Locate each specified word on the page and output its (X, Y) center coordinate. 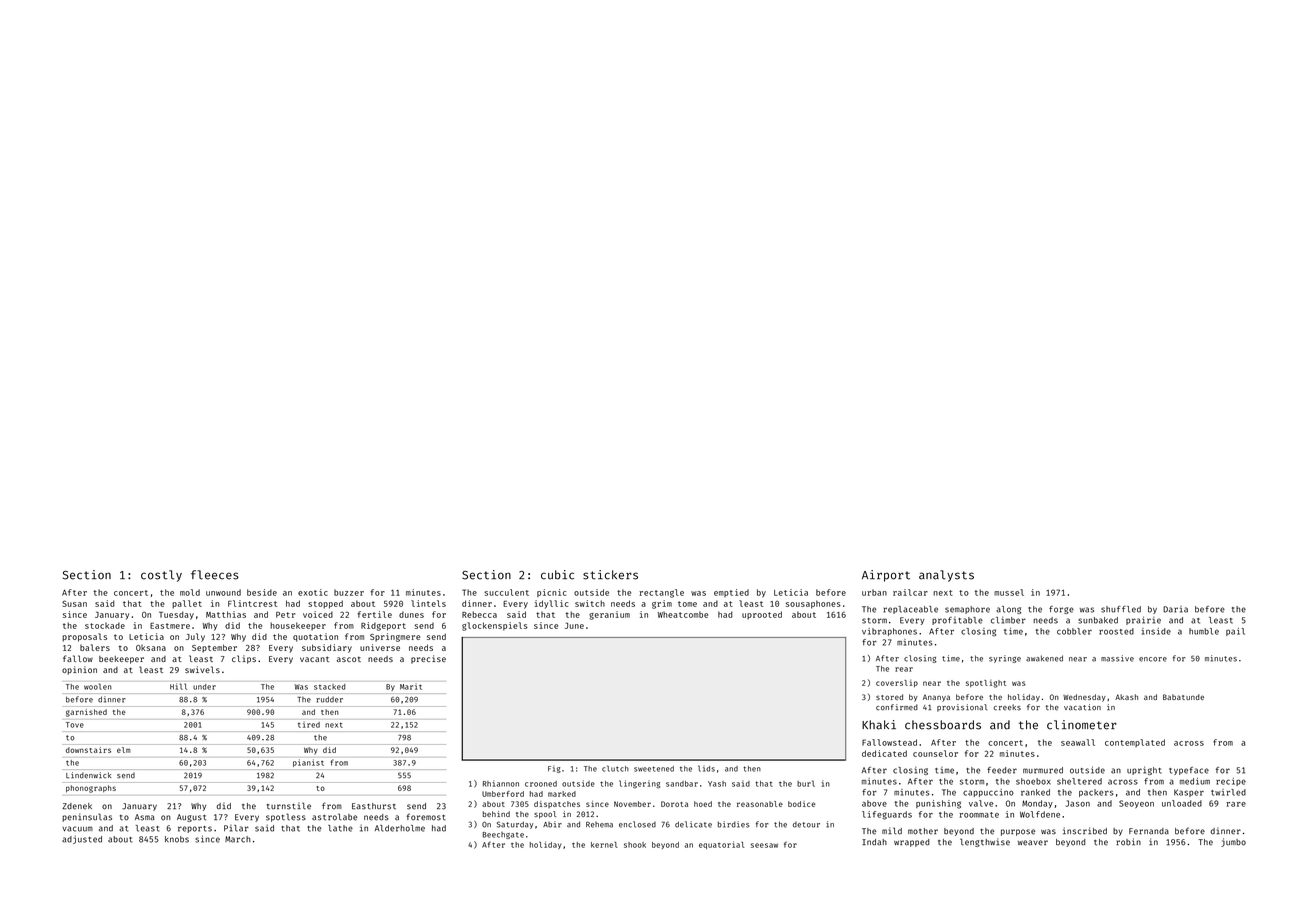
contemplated (1135, 743)
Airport (886, 576)
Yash (717, 784)
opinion (79, 670)
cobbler (1074, 631)
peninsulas (87, 817)
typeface (1189, 771)
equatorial (721, 845)
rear (904, 669)
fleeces (215, 575)
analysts (946, 576)
